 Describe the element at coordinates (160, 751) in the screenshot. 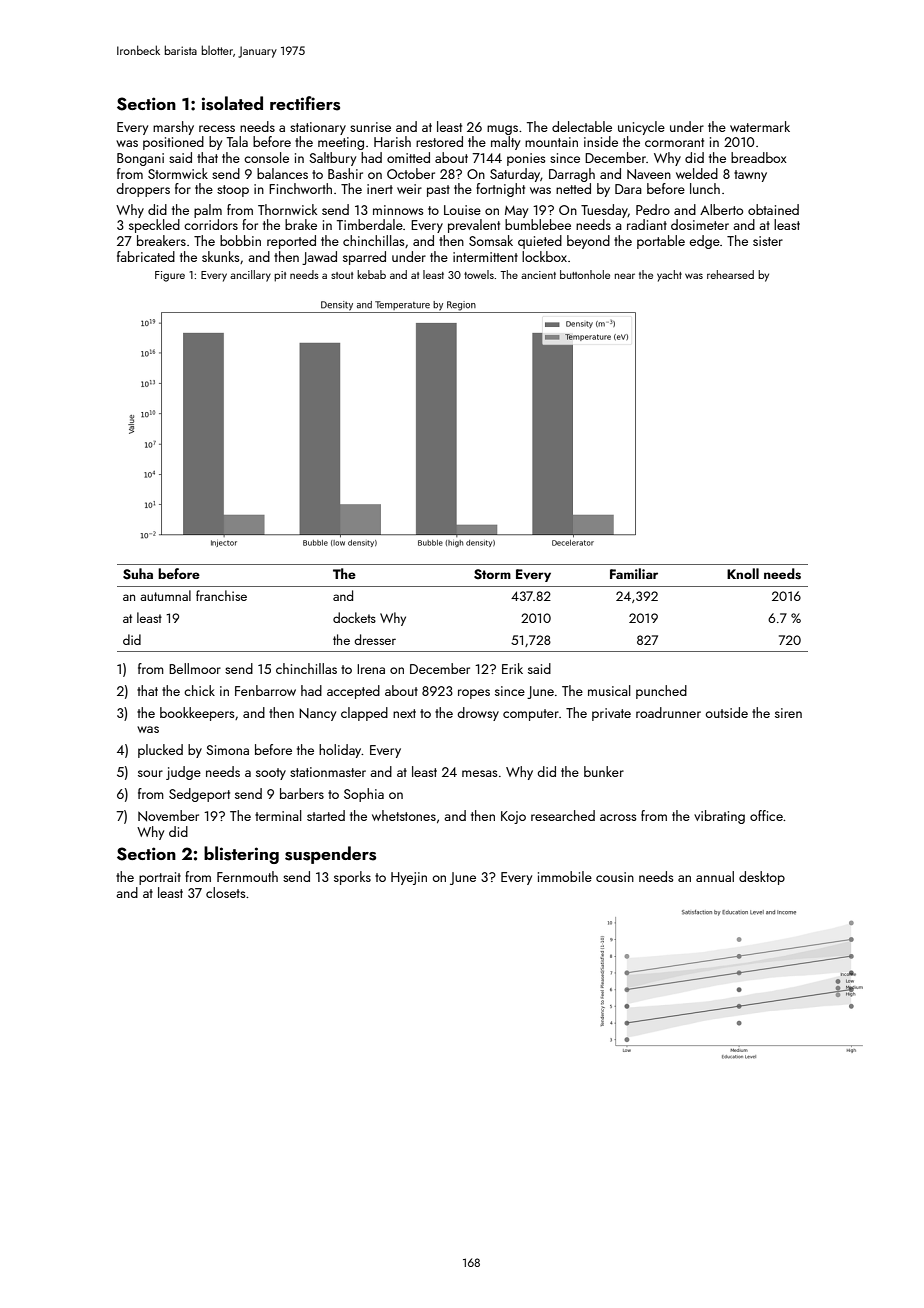

I see `plucked` at that location.
